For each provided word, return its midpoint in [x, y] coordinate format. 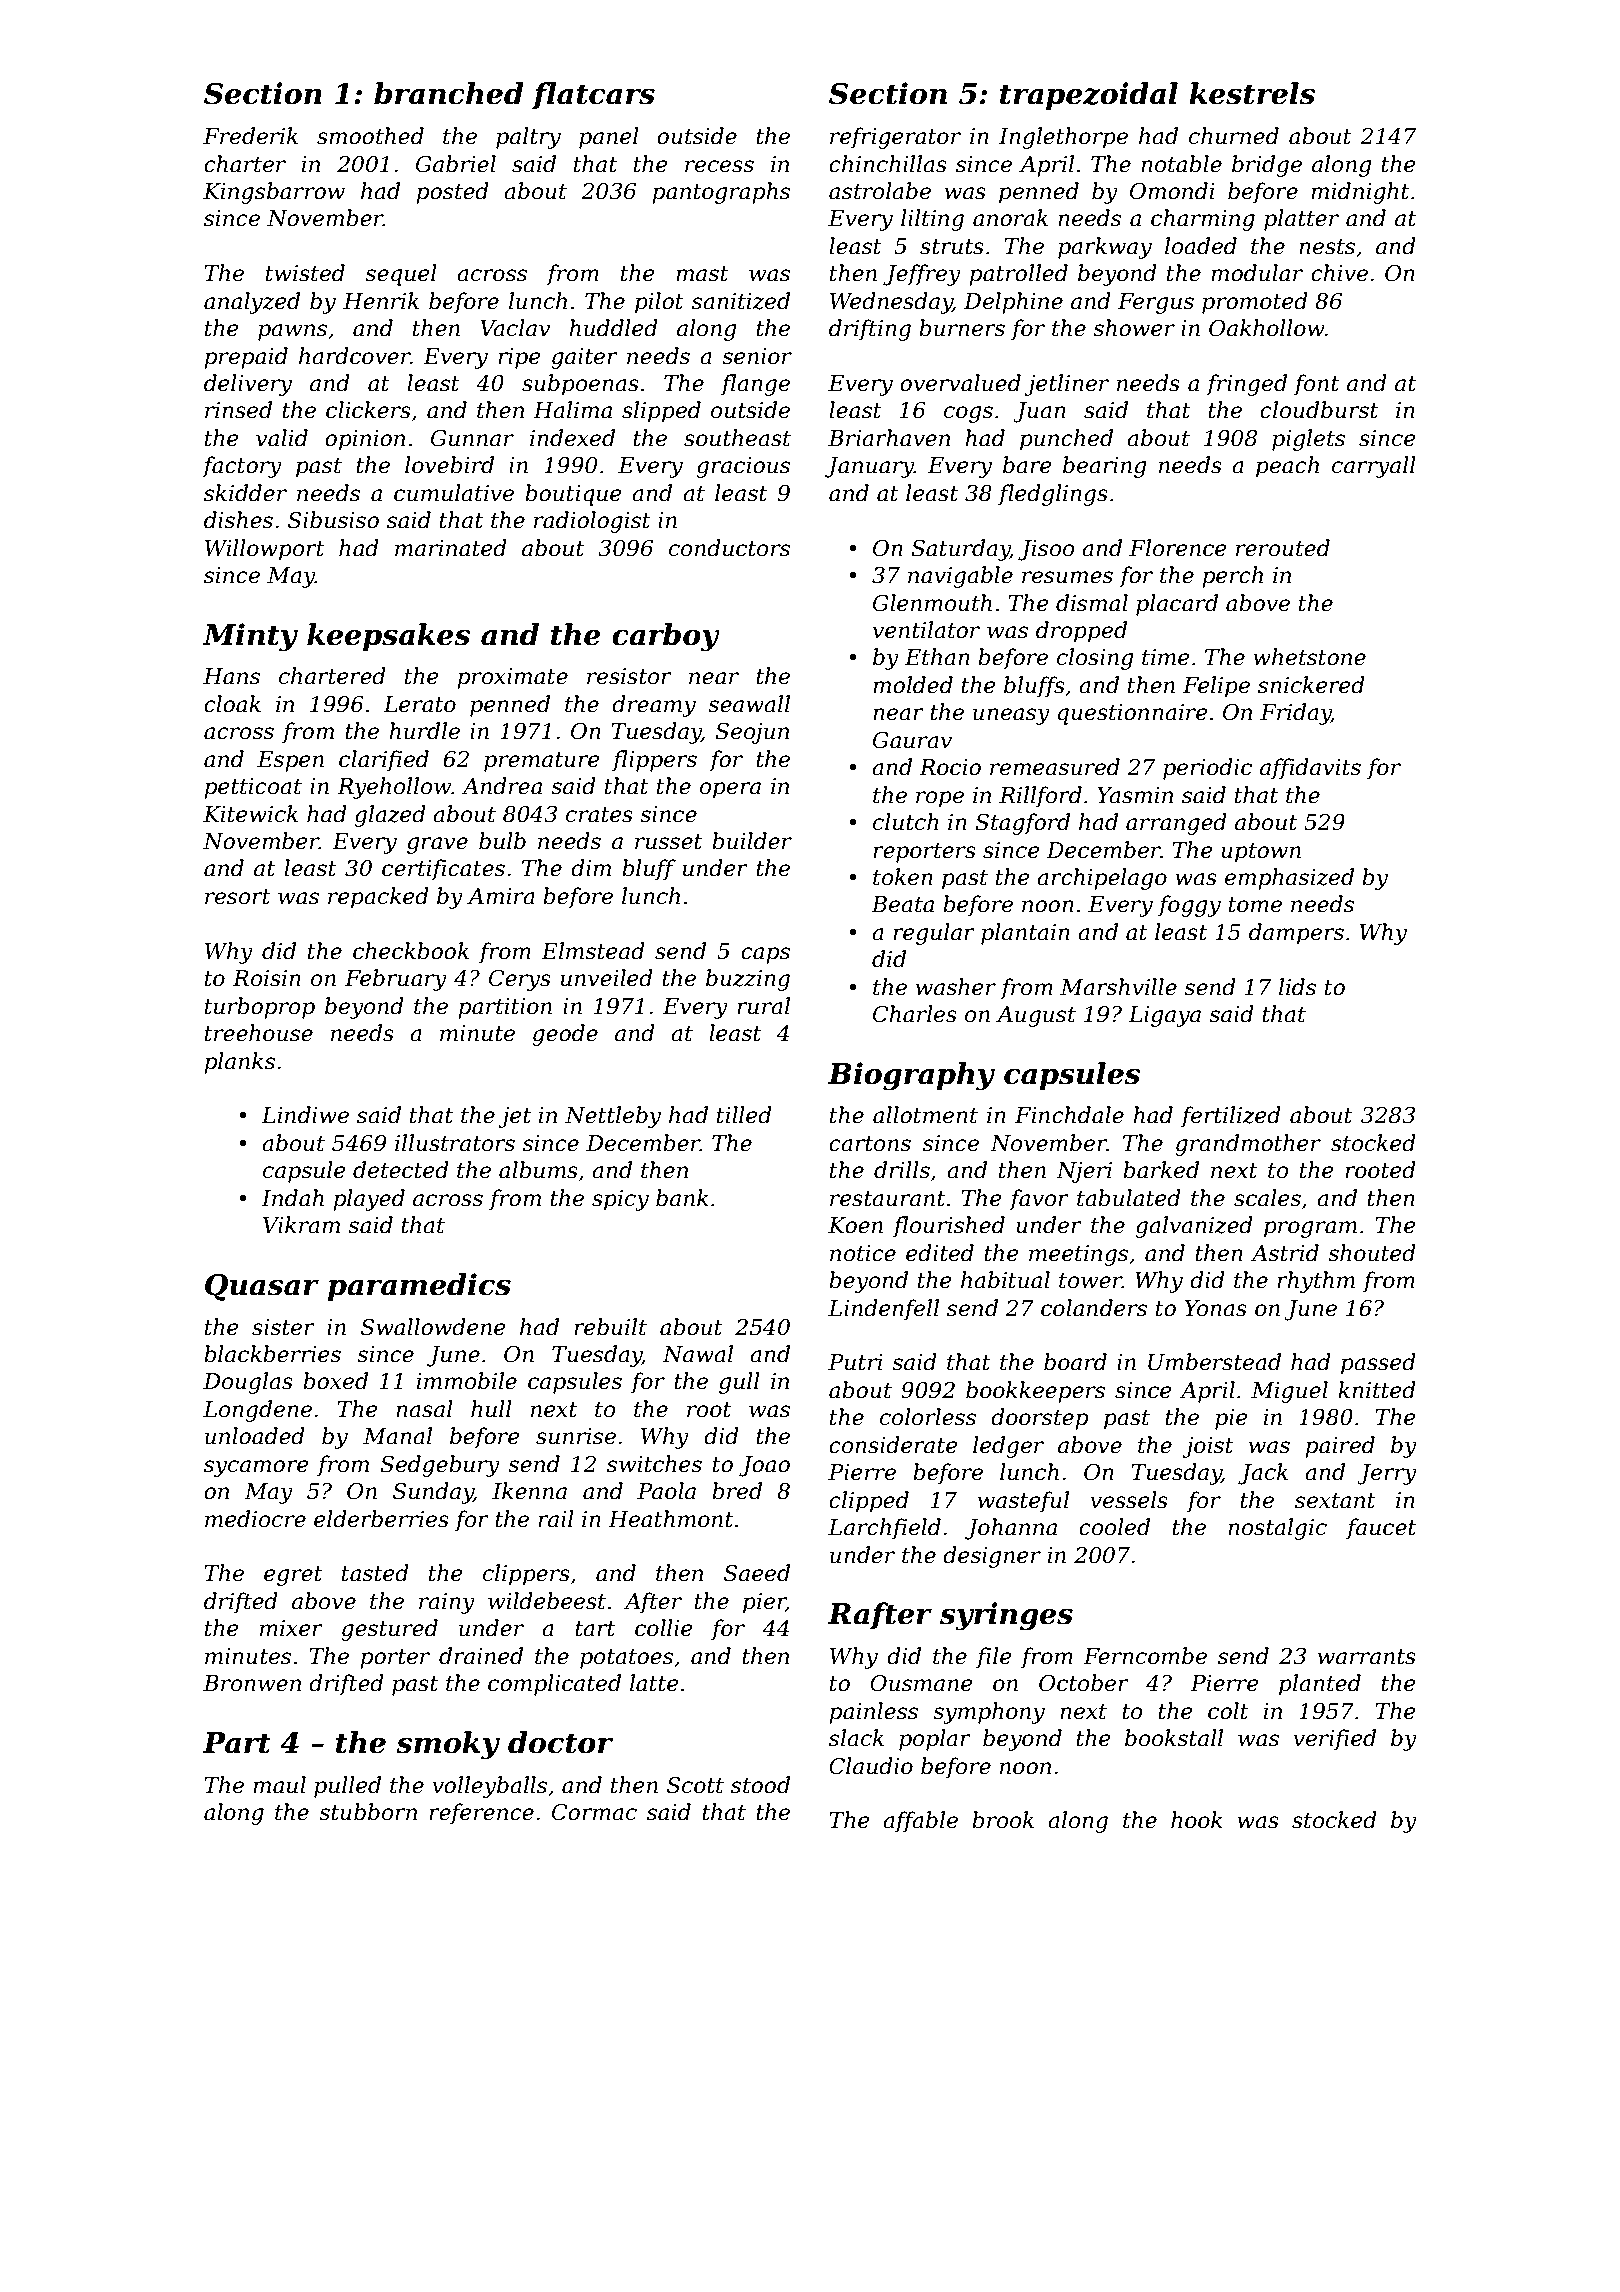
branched [448, 93]
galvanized [1194, 1227]
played [369, 1200]
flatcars [593, 96]
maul [279, 1785]
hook [1197, 1820]
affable [920, 1822]
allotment [925, 1115]
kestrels [1252, 93]
